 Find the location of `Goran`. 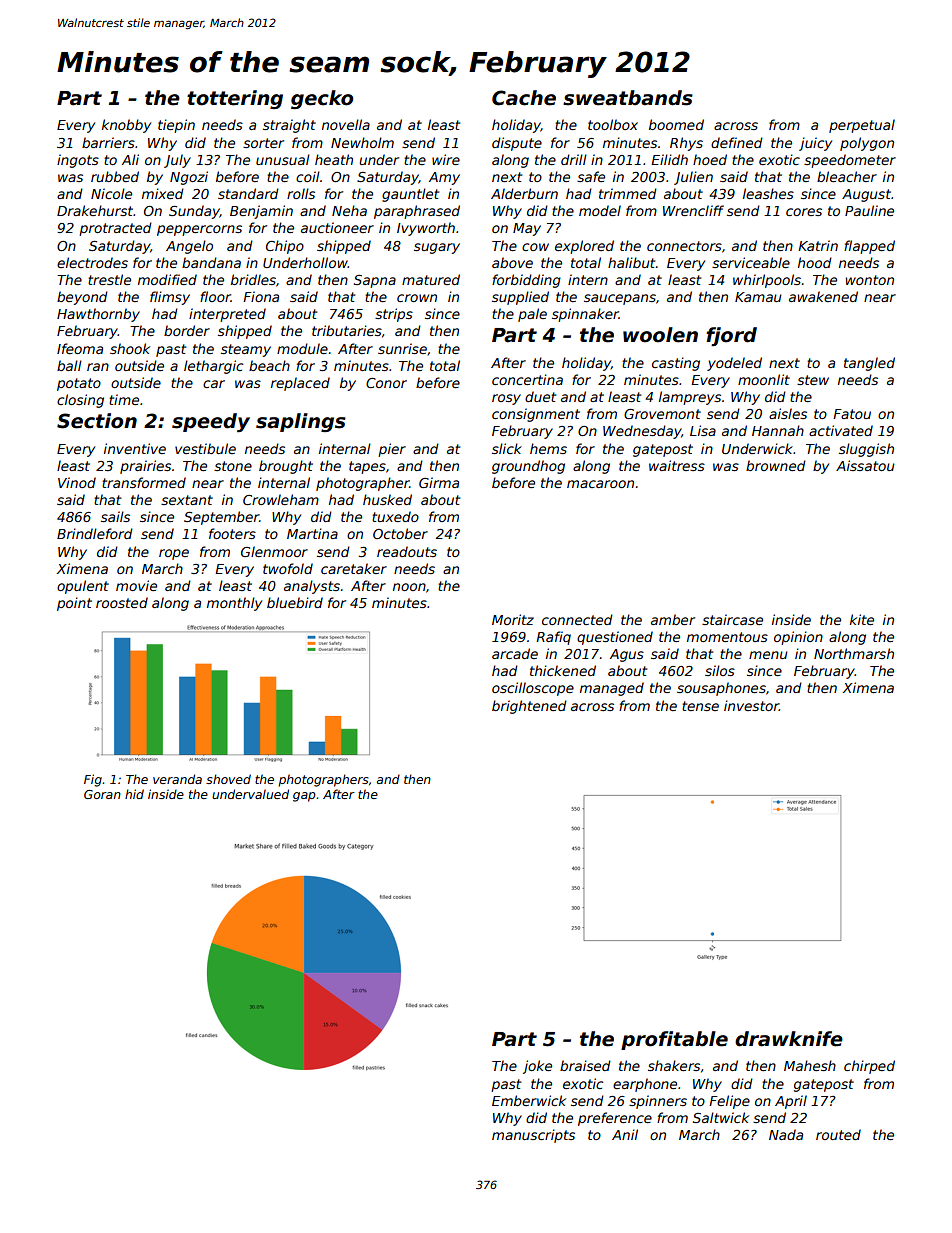

Goran is located at coordinates (102, 794).
